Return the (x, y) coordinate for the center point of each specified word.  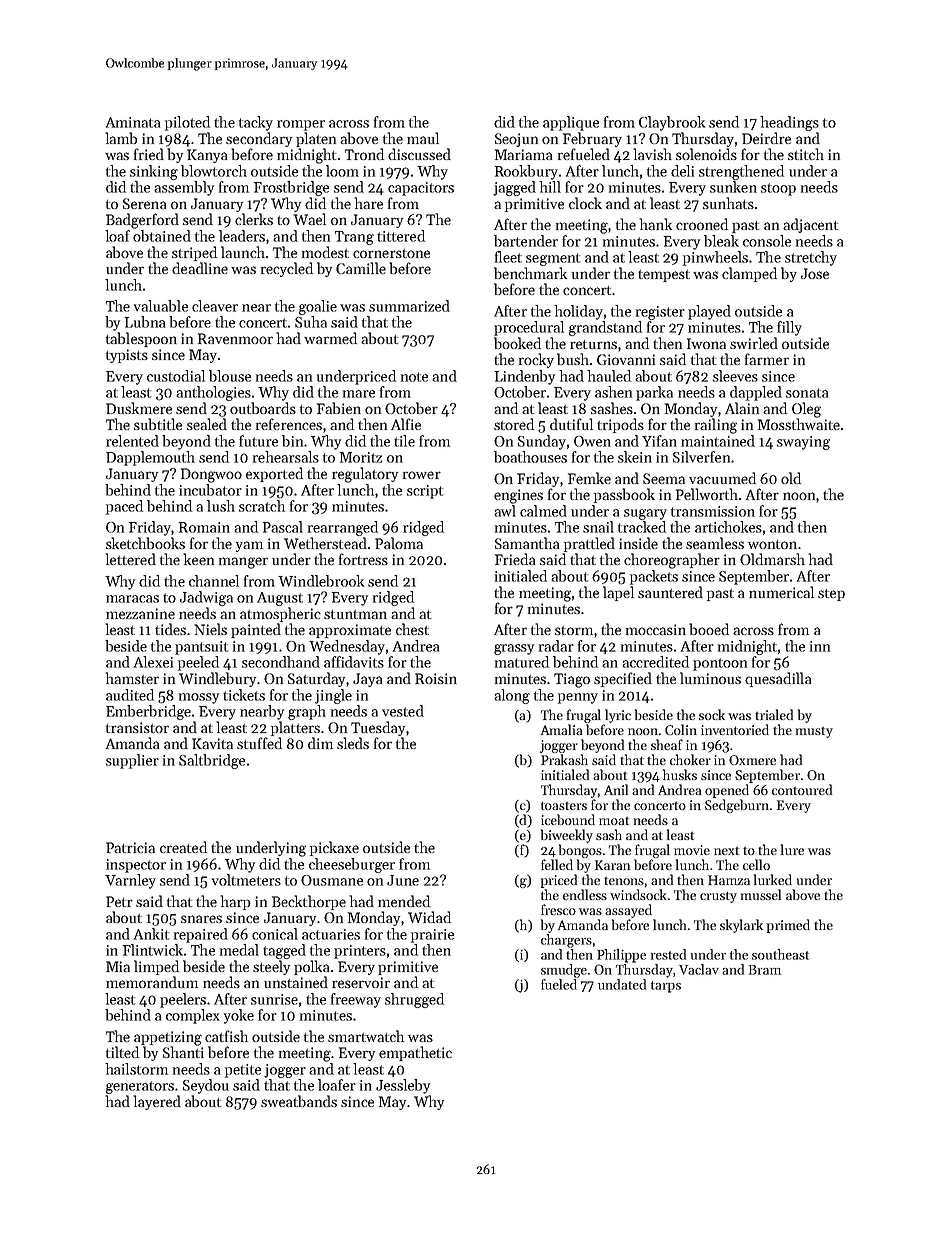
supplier (132, 761)
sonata (807, 393)
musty (814, 732)
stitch (806, 154)
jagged (514, 188)
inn (820, 646)
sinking (154, 172)
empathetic (415, 1053)
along (512, 696)
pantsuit (202, 648)
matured (522, 662)
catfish (226, 1036)
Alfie (406, 424)
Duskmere (139, 408)
